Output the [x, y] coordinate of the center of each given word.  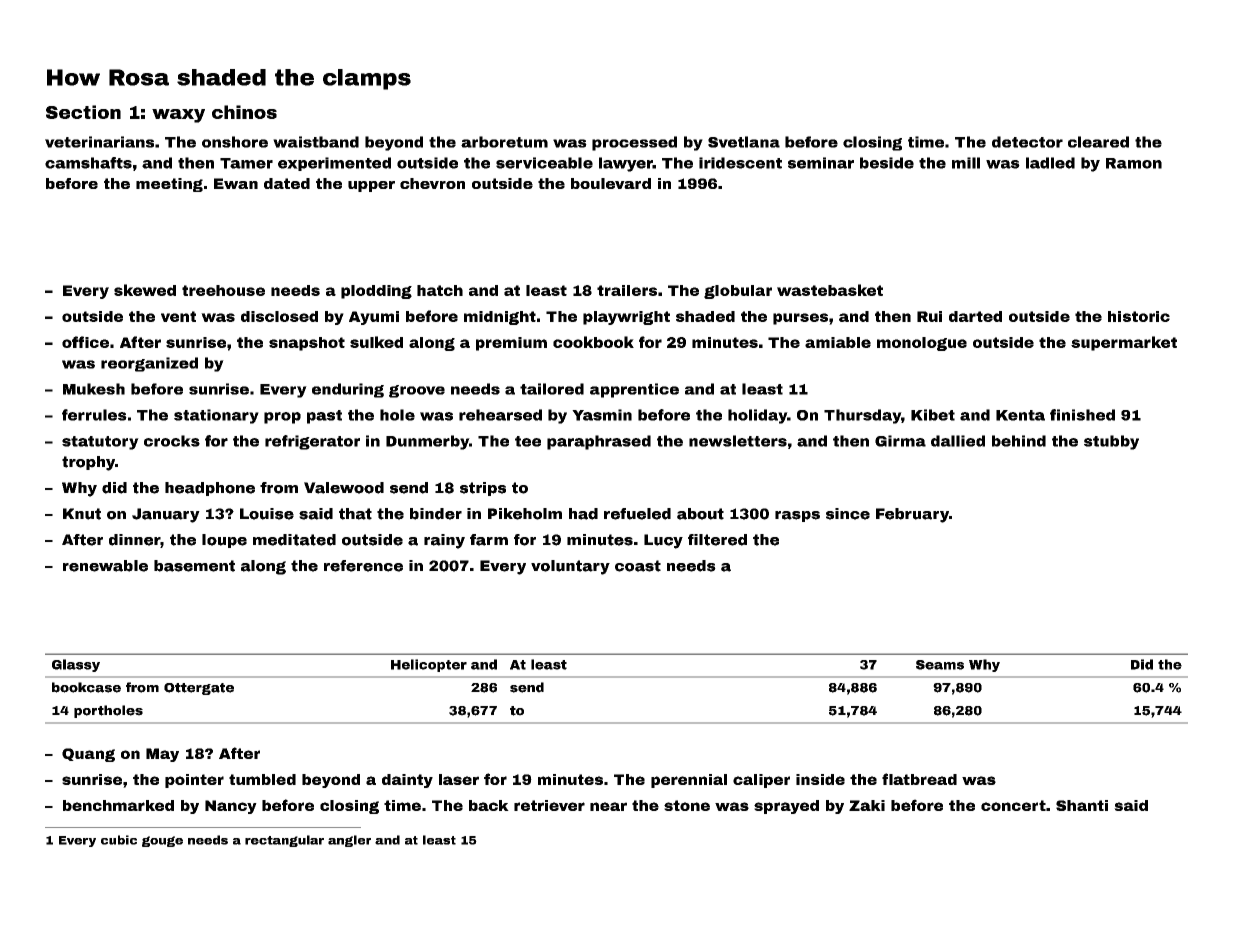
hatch [440, 290]
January [166, 515]
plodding [376, 292]
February [912, 515]
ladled [1050, 163]
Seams [940, 665]
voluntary [570, 567]
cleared [1098, 142]
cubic [119, 840]
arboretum [504, 142]
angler [349, 841]
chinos [244, 112]
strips [483, 489]
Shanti [1082, 805]
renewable [105, 566]
